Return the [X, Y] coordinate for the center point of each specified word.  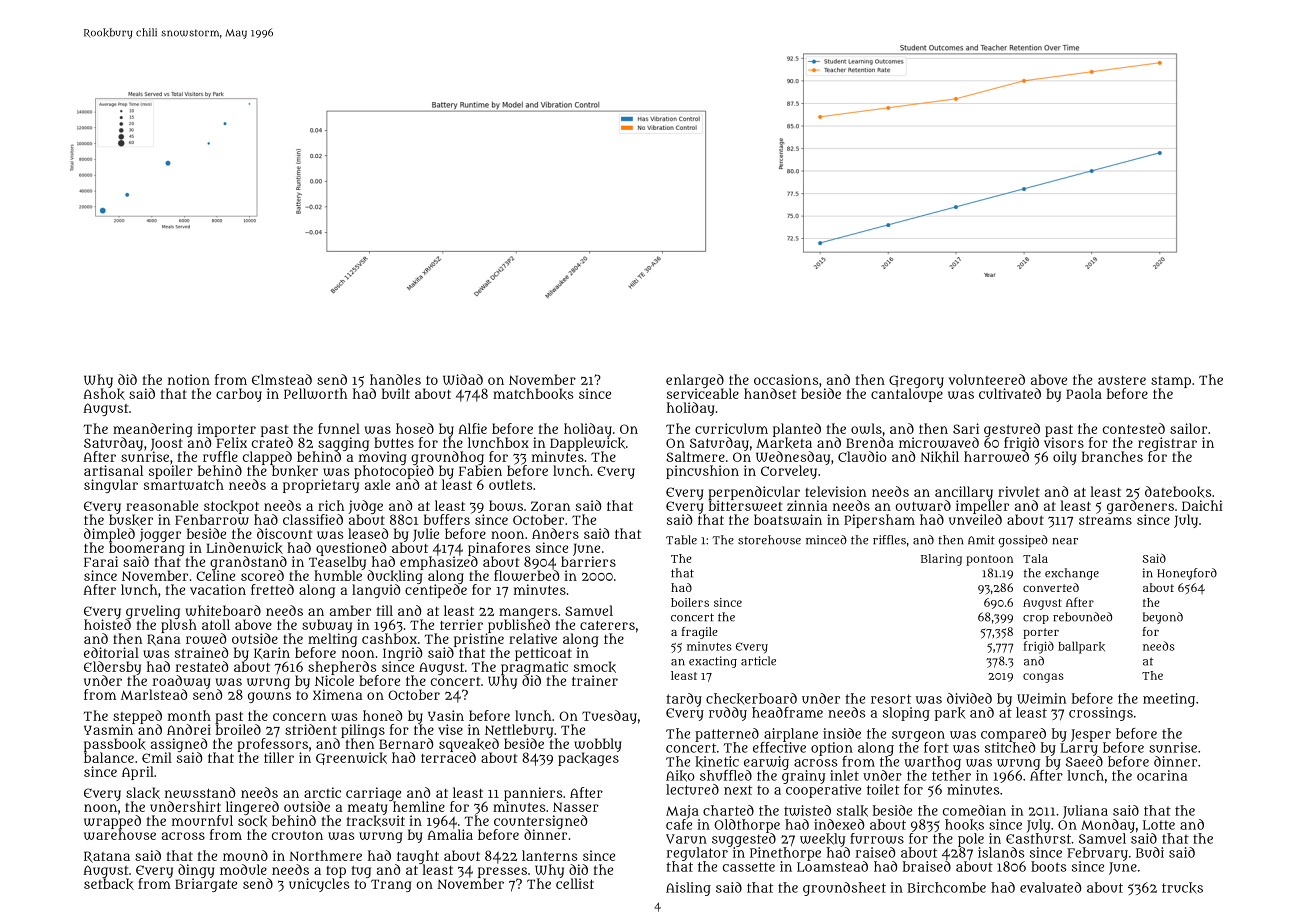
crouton [297, 835]
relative [533, 638]
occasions [786, 379]
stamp [1171, 382]
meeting [1169, 700]
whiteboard [223, 610]
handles [395, 379]
